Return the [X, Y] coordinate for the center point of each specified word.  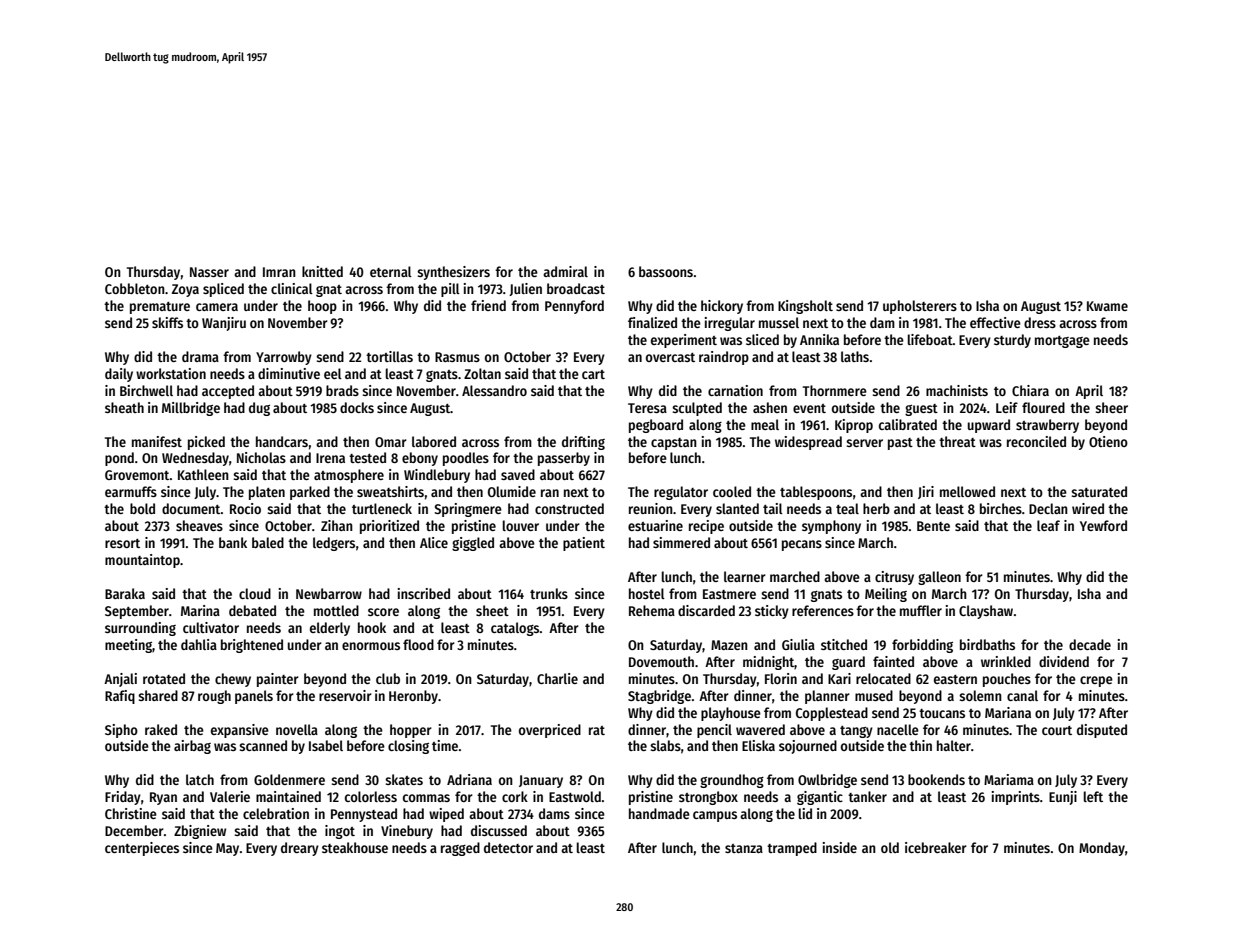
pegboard [656, 426]
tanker [867, 796]
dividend [1064, 661]
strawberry [1047, 426]
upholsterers [920, 307]
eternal [391, 271]
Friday [123, 798]
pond [119, 459]
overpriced [550, 731]
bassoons [666, 271]
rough [214, 697]
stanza [744, 848]
